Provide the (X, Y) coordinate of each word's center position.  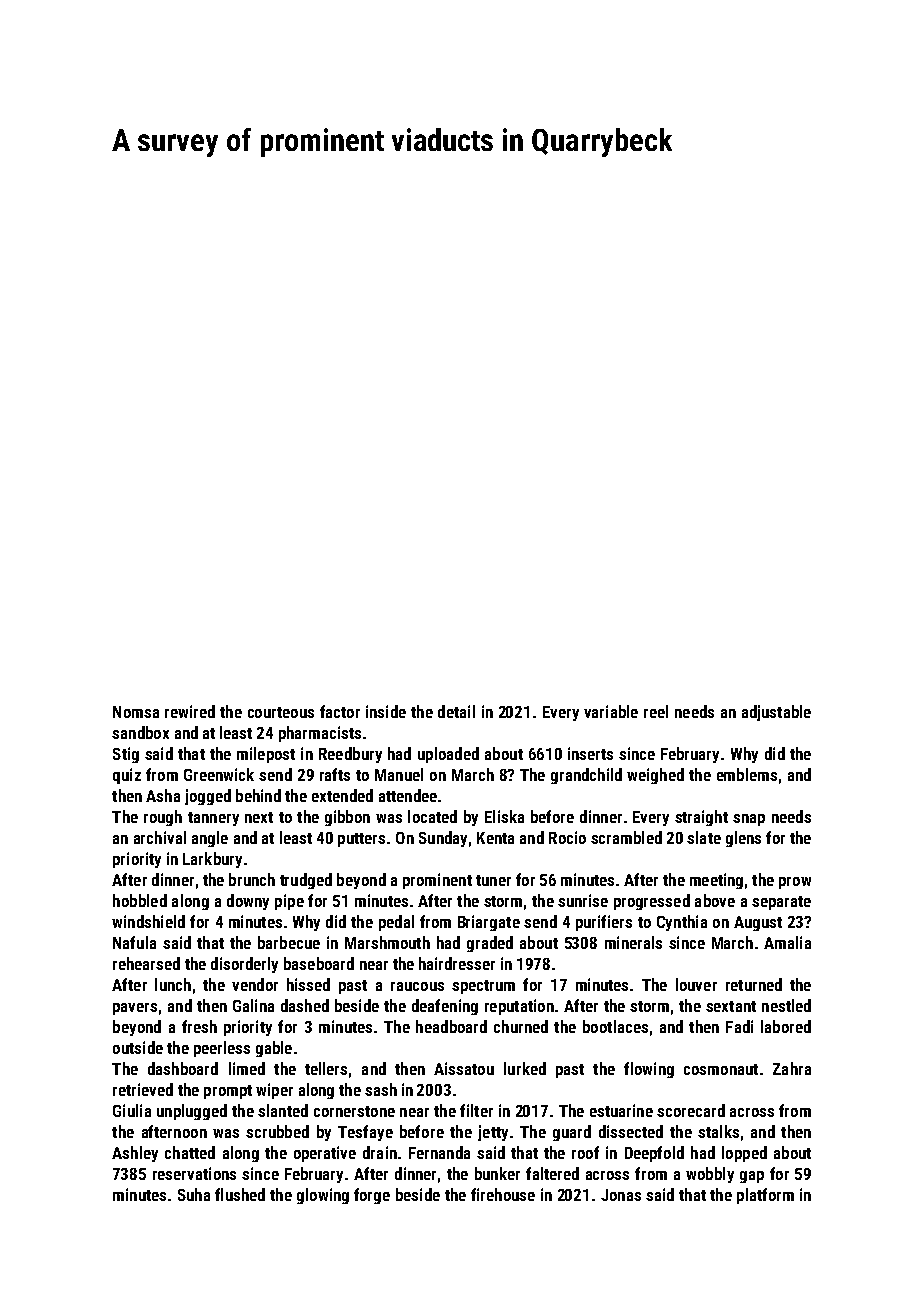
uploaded (448, 755)
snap (749, 820)
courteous (281, 712)
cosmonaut (721, 1069)
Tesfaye (365, 1133)
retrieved (143, 1089)
